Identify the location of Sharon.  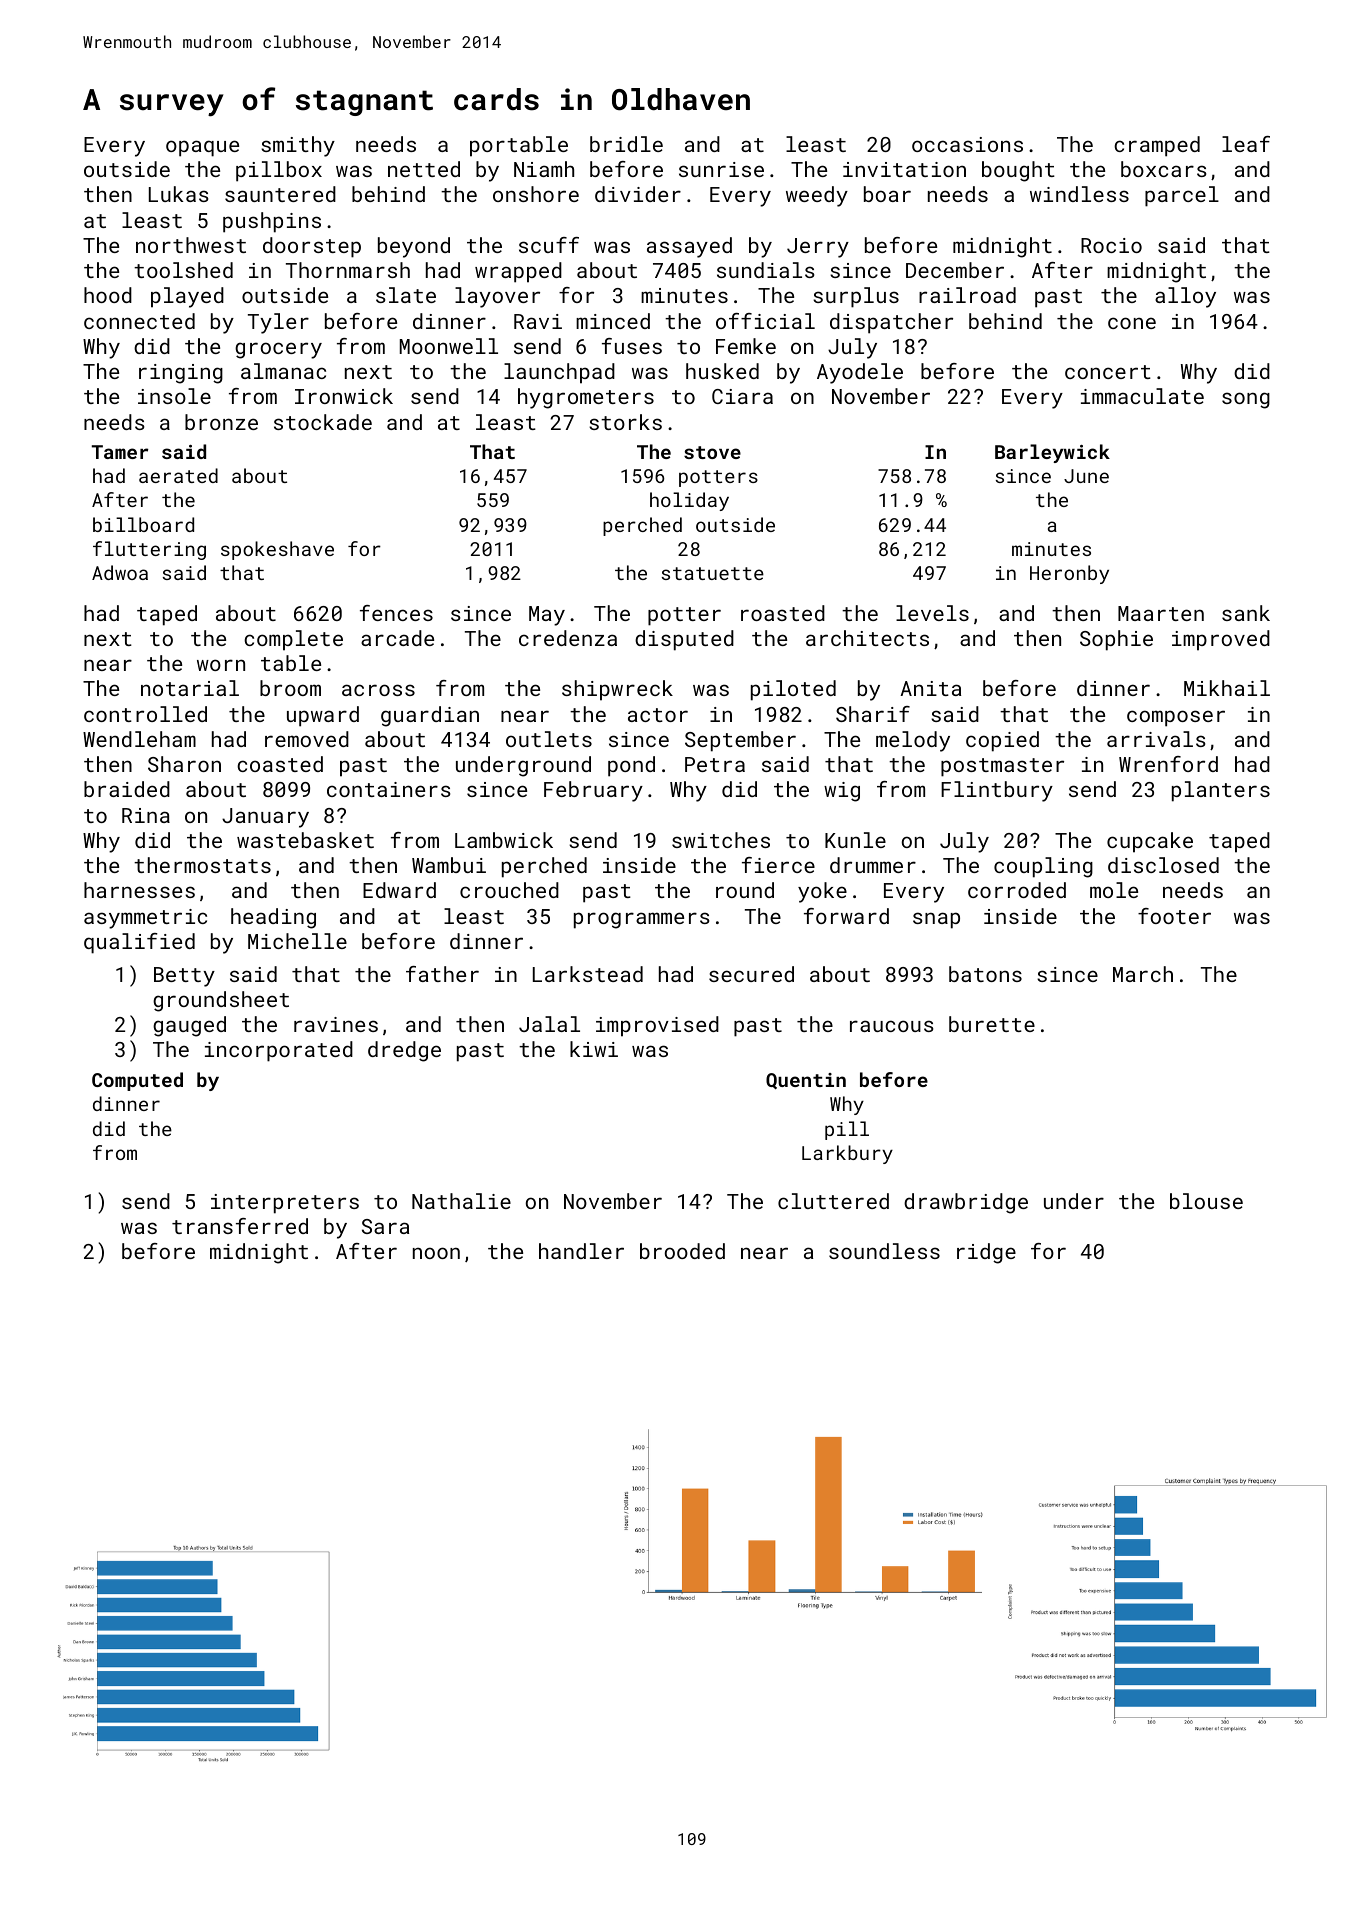
(184, 764).
